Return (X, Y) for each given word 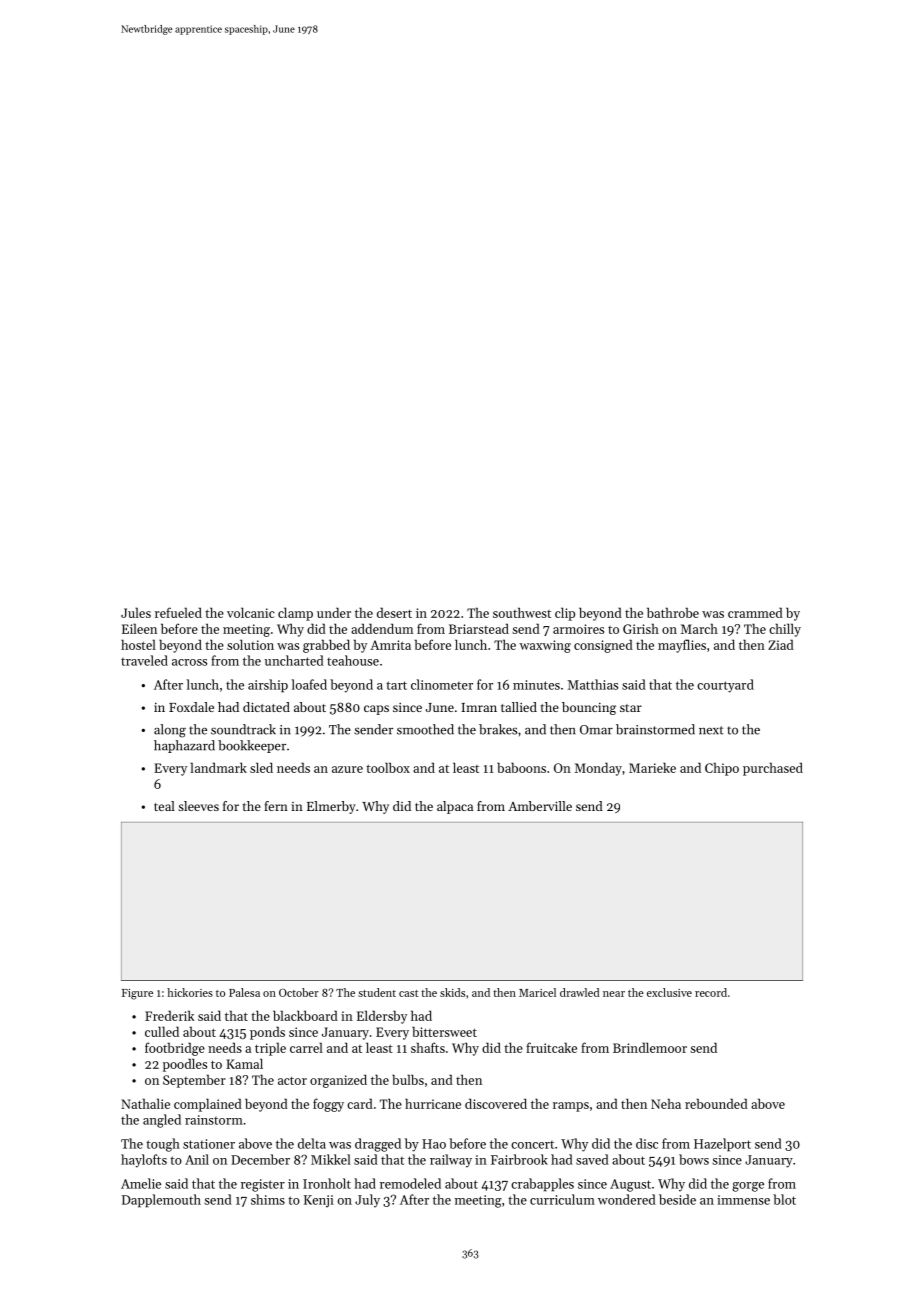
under (334, 612)
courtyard (725, 686)
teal (164, 806)
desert (394, 612)
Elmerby (331, 807)
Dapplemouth (161, 1201)
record (711, 992)
